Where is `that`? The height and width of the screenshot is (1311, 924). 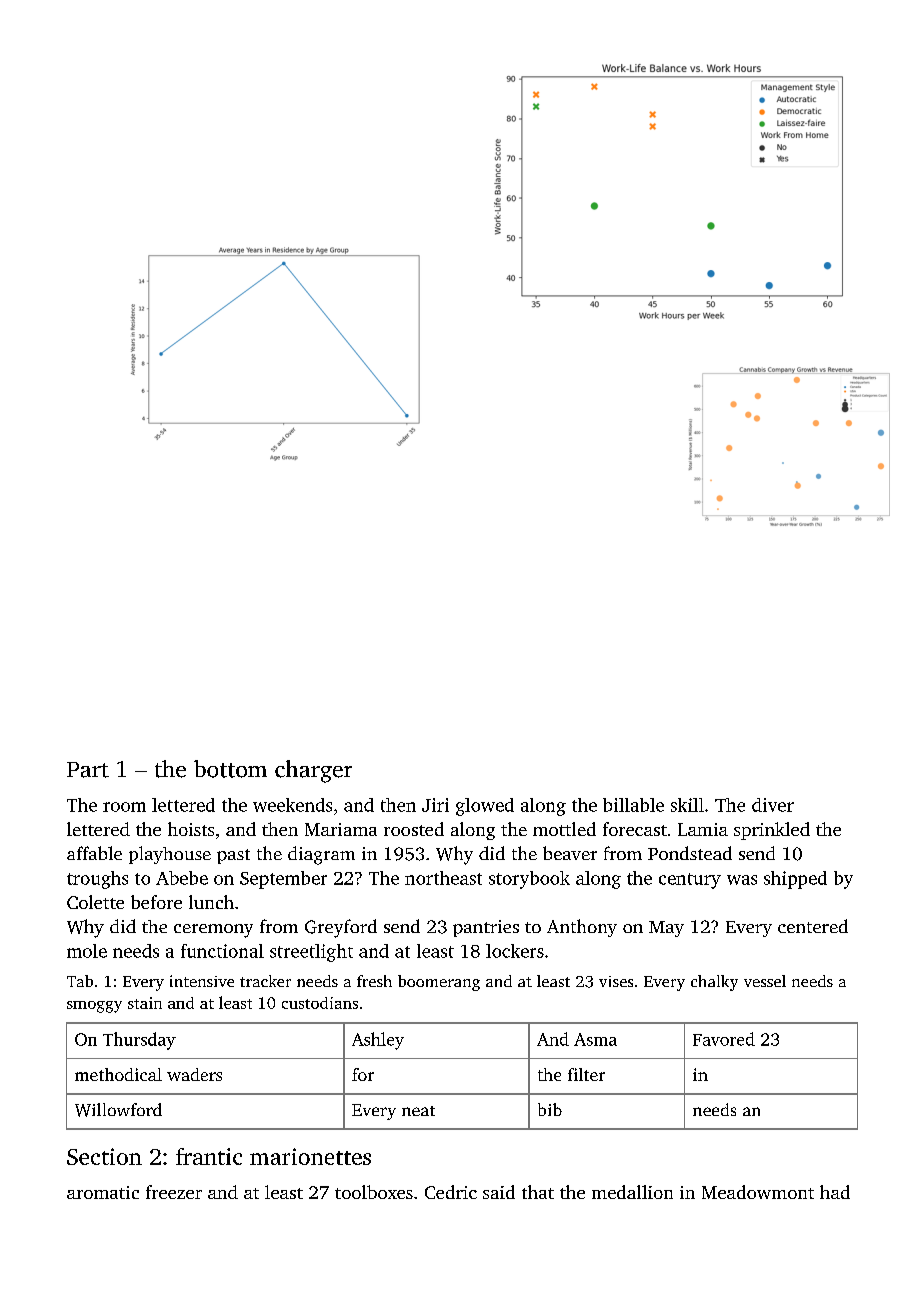
that is located at coordinates (538, 1192).
